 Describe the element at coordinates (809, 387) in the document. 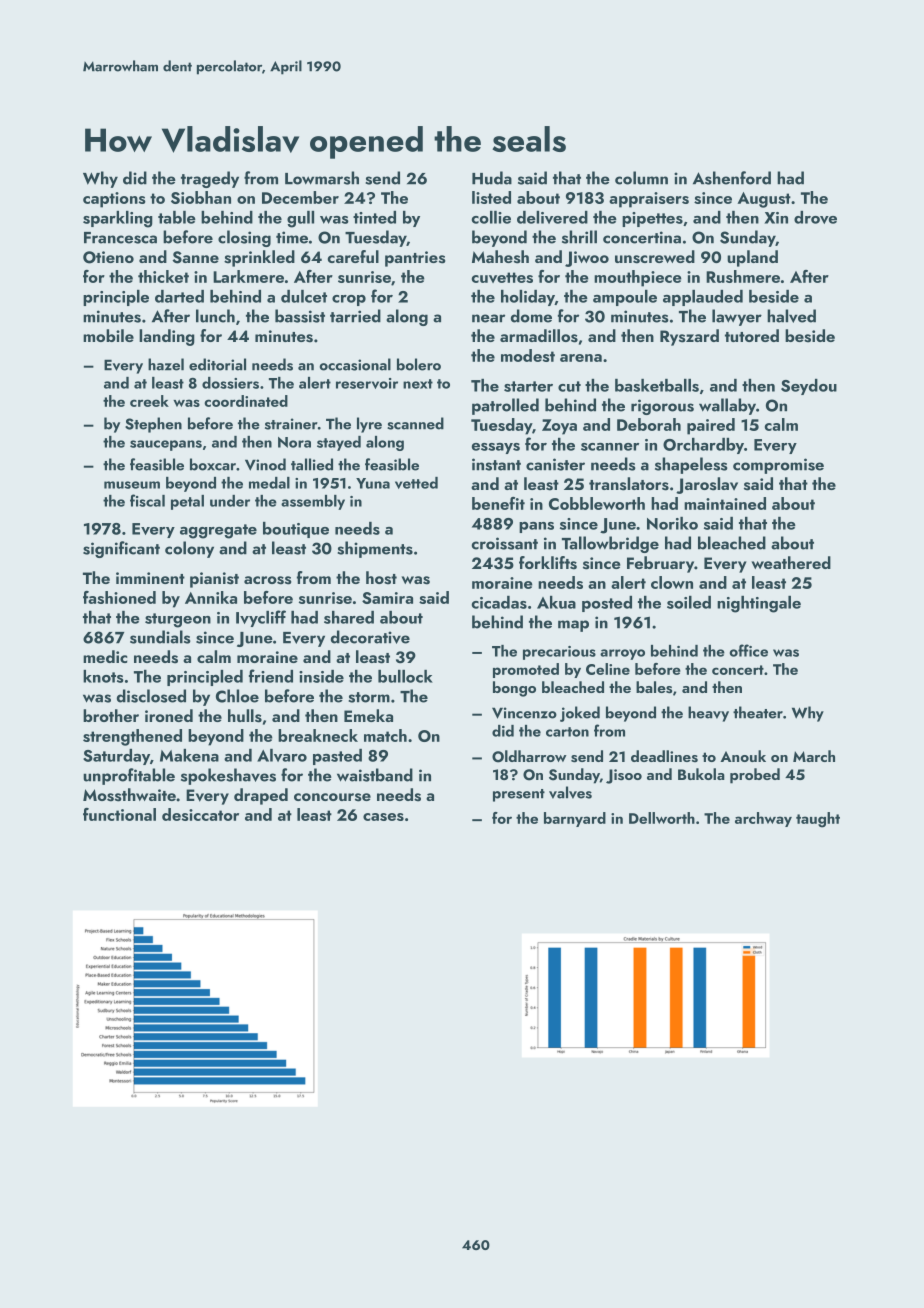

I see `Seydou` at that location.
